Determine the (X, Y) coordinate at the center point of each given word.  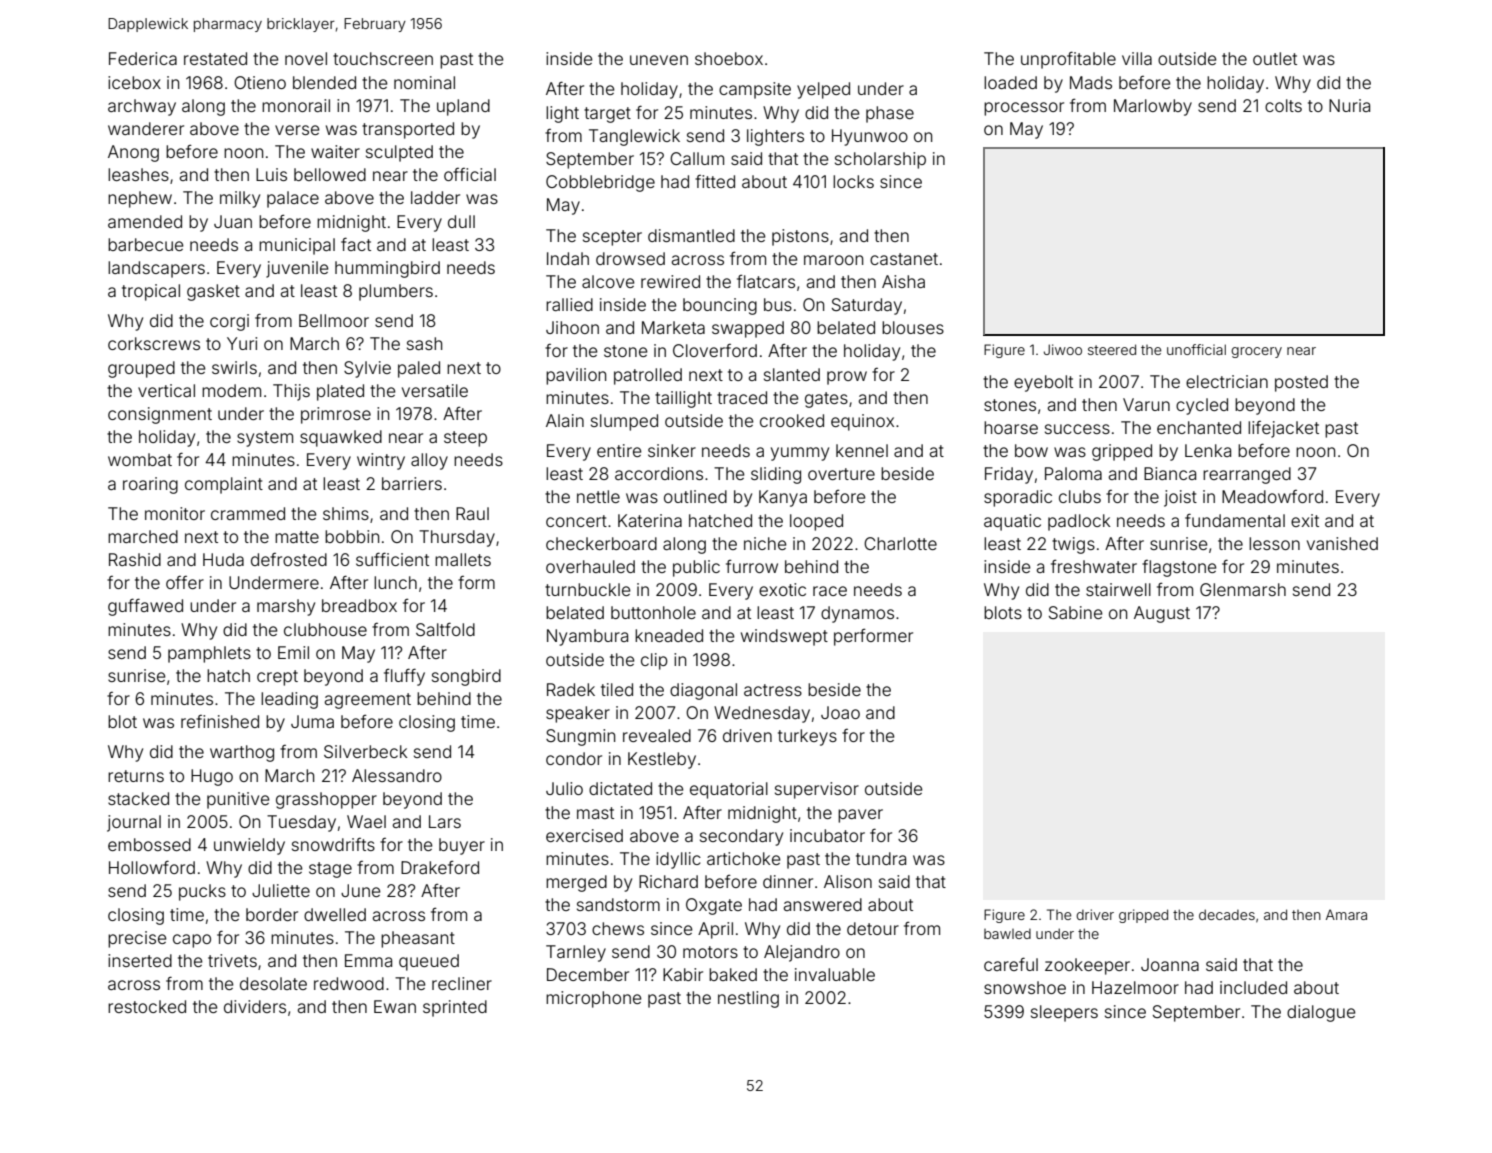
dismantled (691, 235)
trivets (232, 960)
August (1162, 614)
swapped (748, 329)
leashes (138, 174)
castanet (904, 259)
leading (289, 700)
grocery (1256, 352)
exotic (782, 589)
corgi (229, 322)
